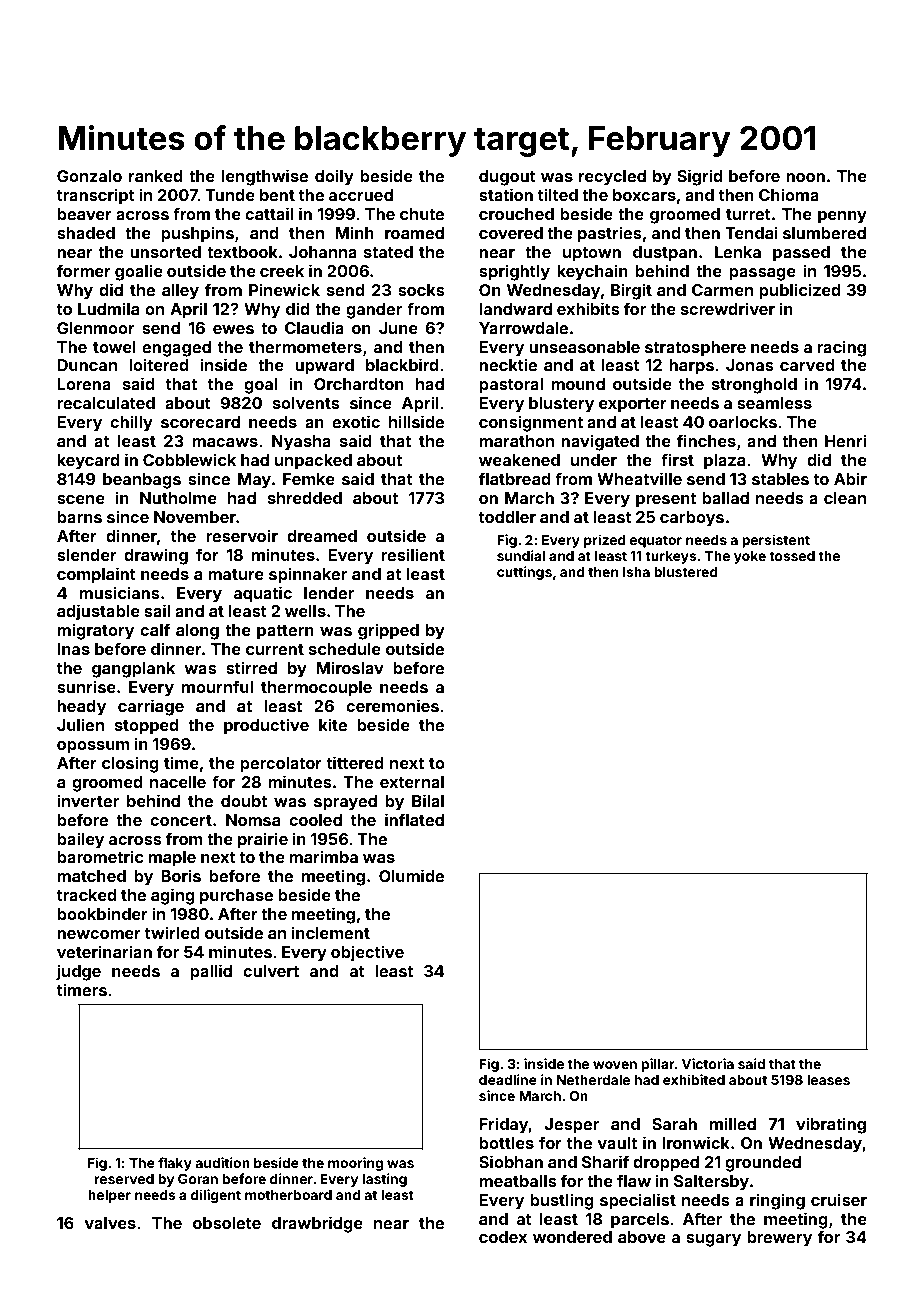  What do you see at coordinates (831, 1125) in the page?
I see `vibrating` at bounding box center [831, 1125].
